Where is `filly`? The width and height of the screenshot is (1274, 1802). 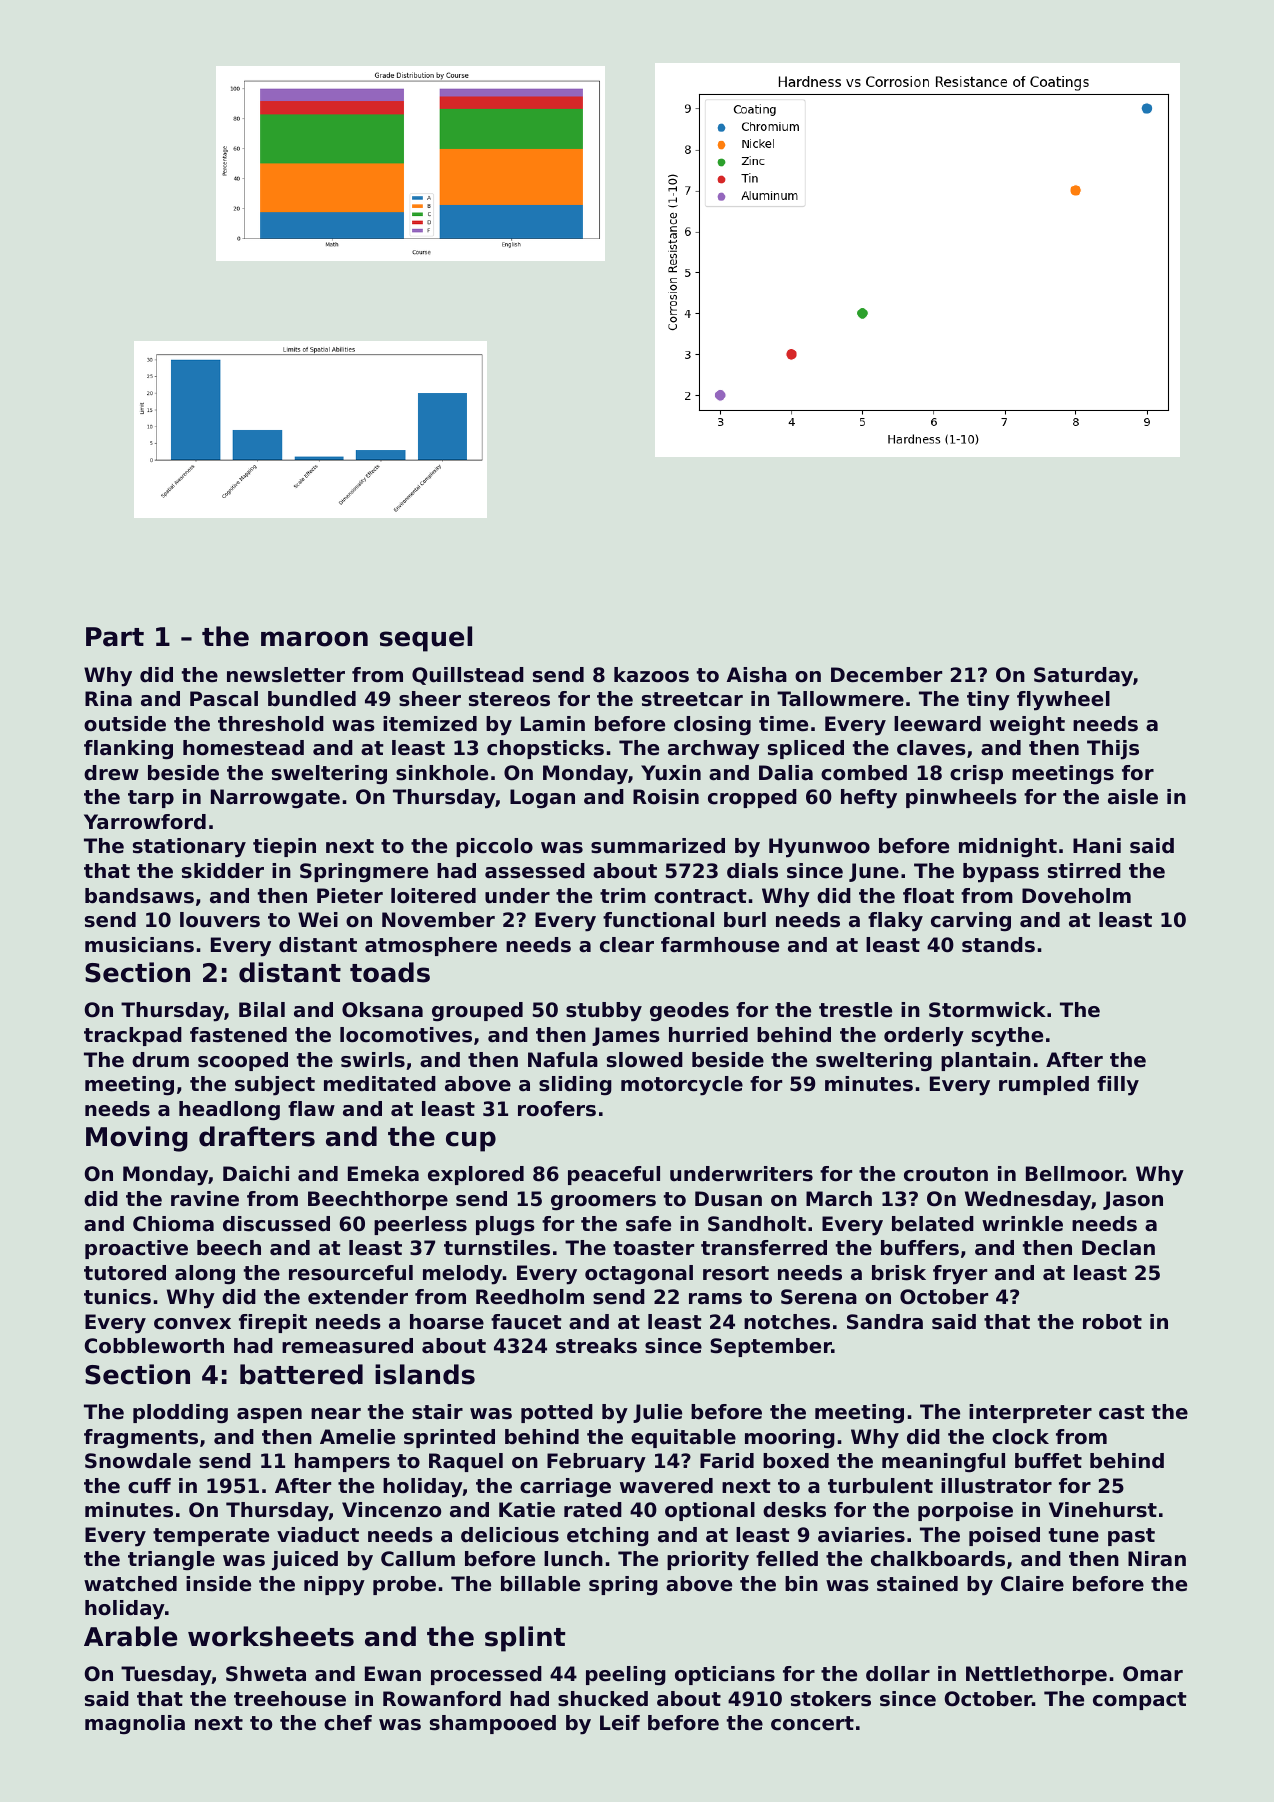 filly is located at coordinates (1118, 1086).
